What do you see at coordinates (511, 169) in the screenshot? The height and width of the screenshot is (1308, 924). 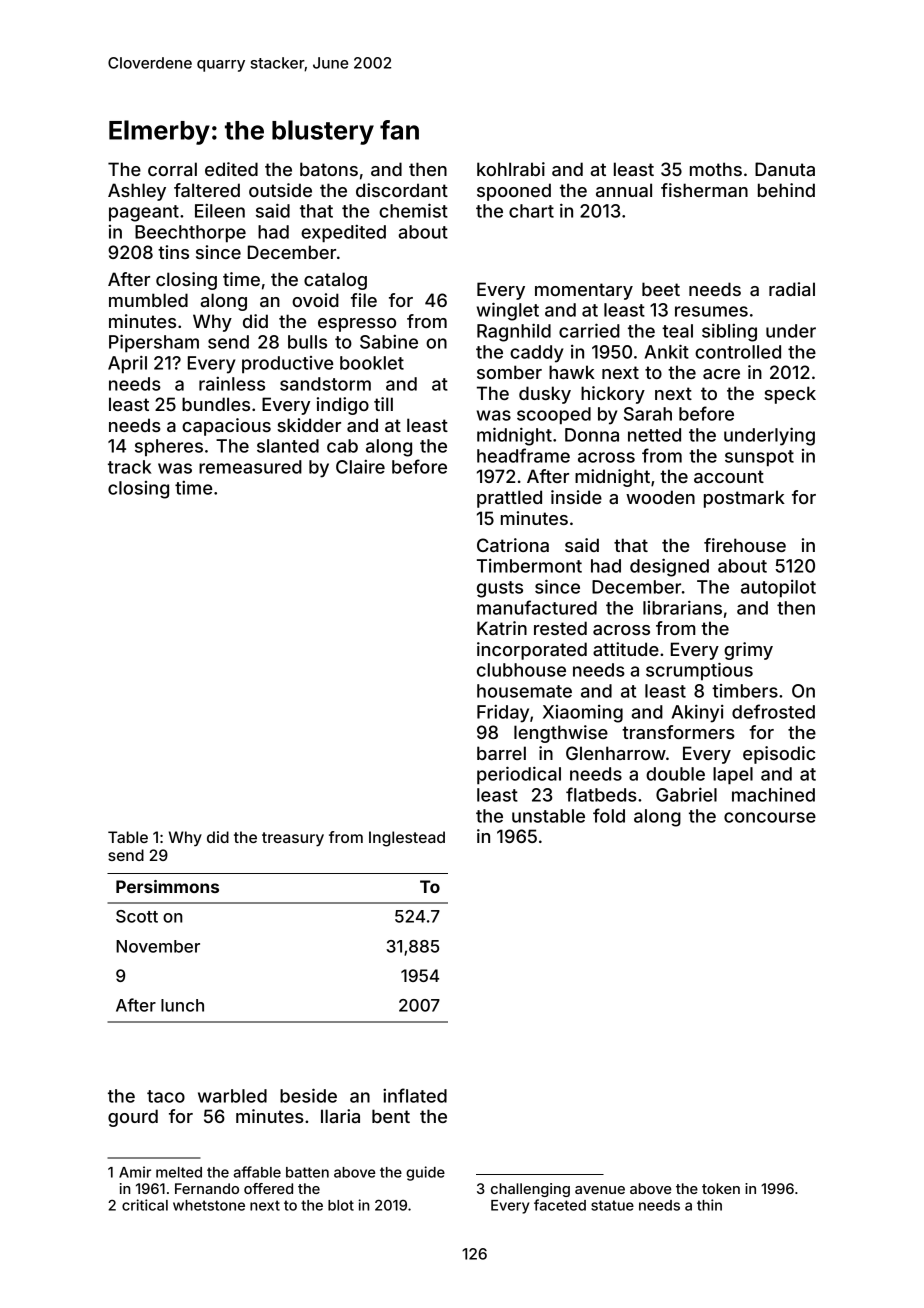 I see `kohlrabi` at bounding box center [511, 169].
